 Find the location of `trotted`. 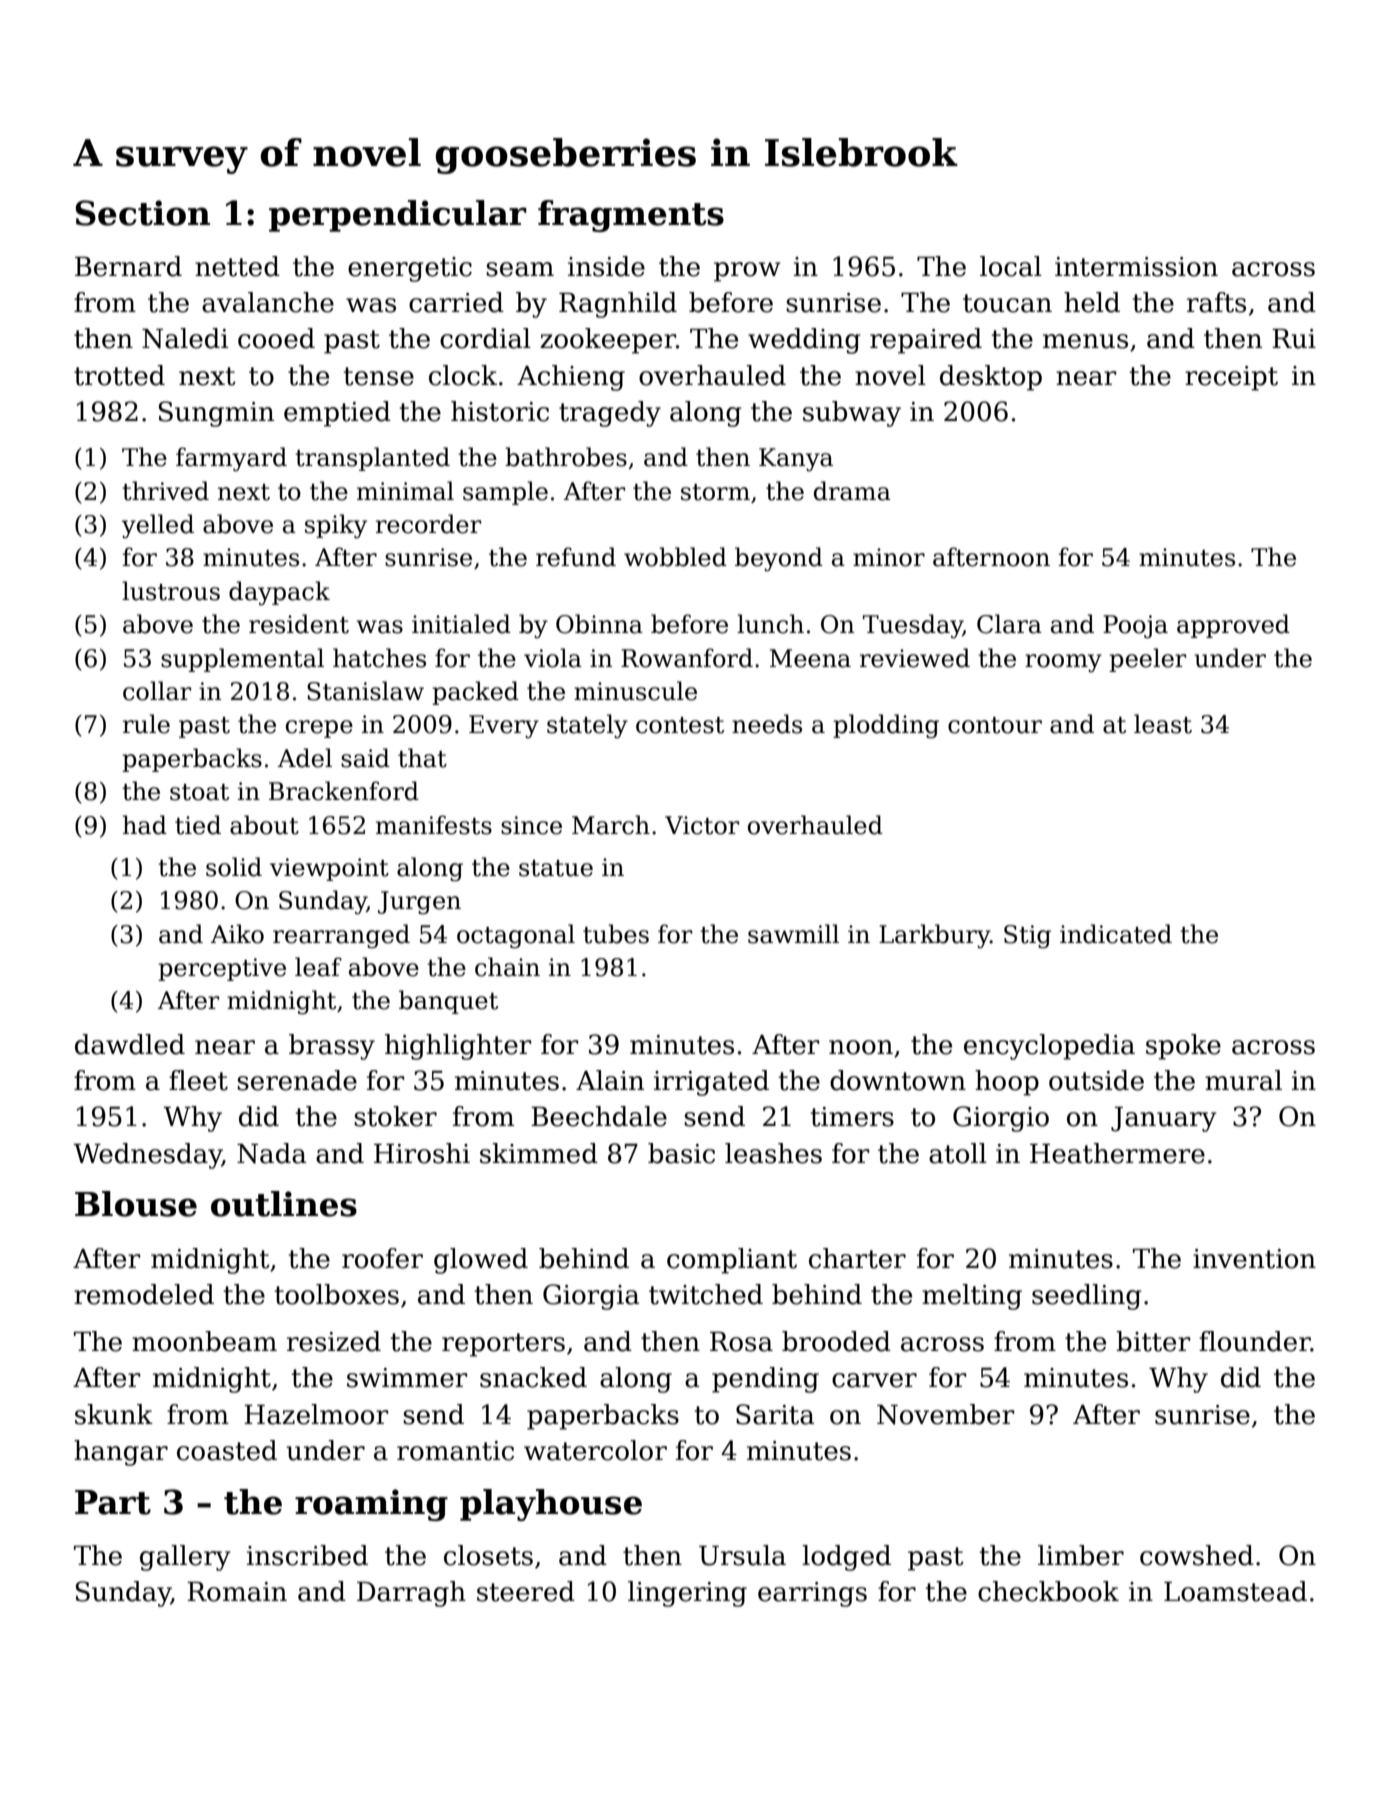

trotted is located at coordinates (119, 375).
